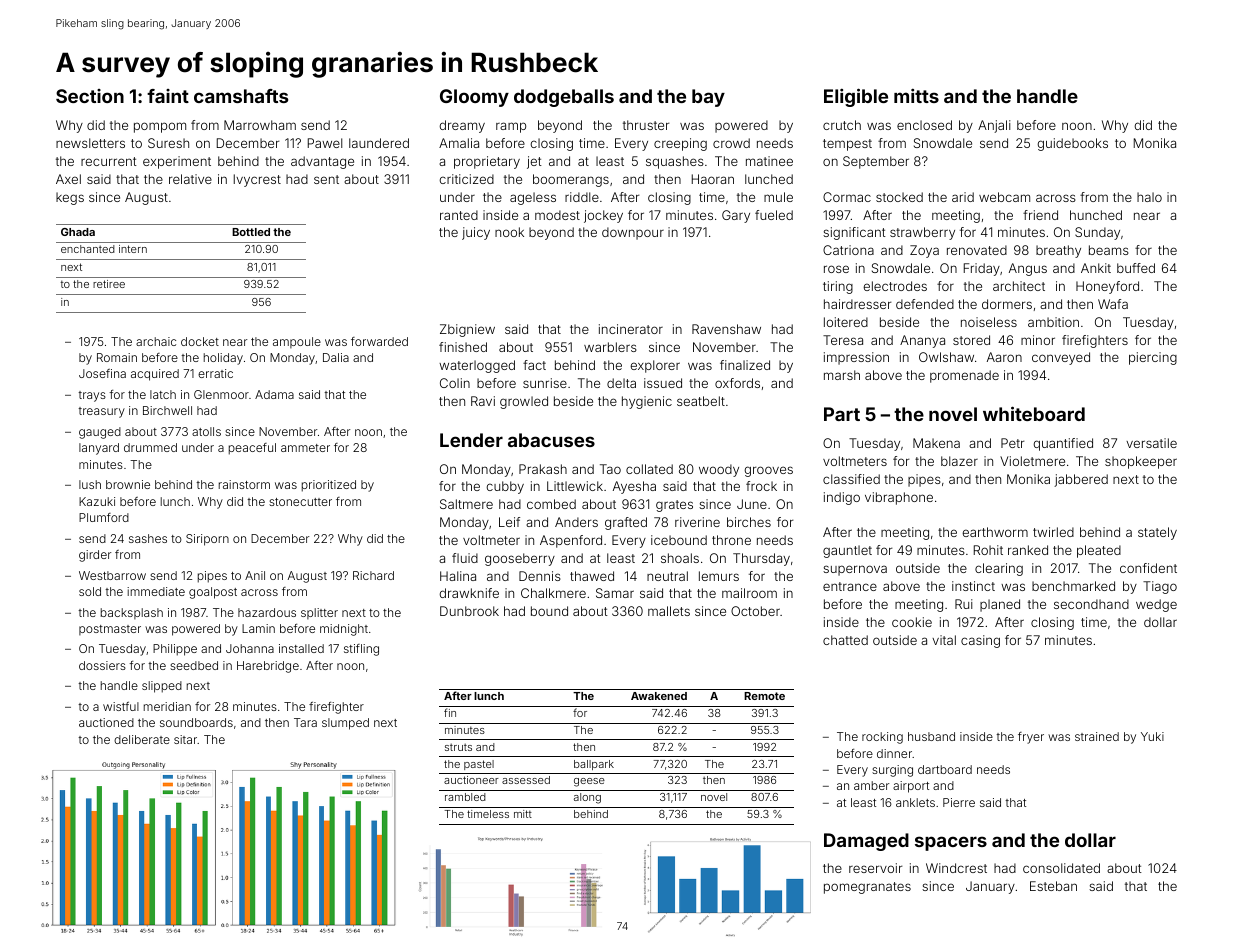  I want to click on strawberry, so click(922, 233).
